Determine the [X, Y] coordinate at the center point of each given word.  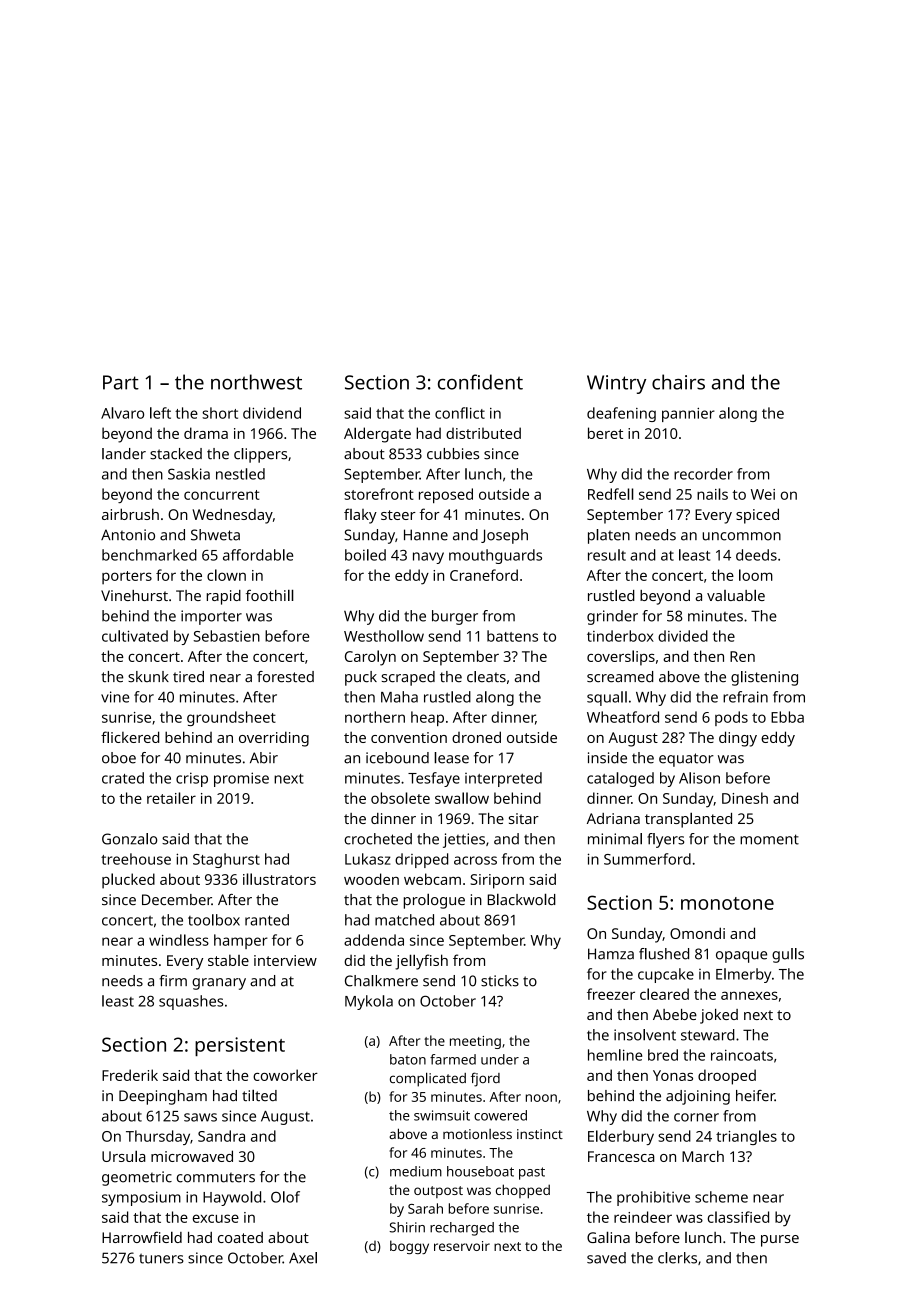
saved [606, 1258]
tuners [161, 1259]
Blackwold [522, 899]
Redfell [611, 494]
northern [375, 717]
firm [173, 980]
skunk [148, 677]
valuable [736, 595]
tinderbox [620, 636]
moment [769, 839]
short [220, 413]
